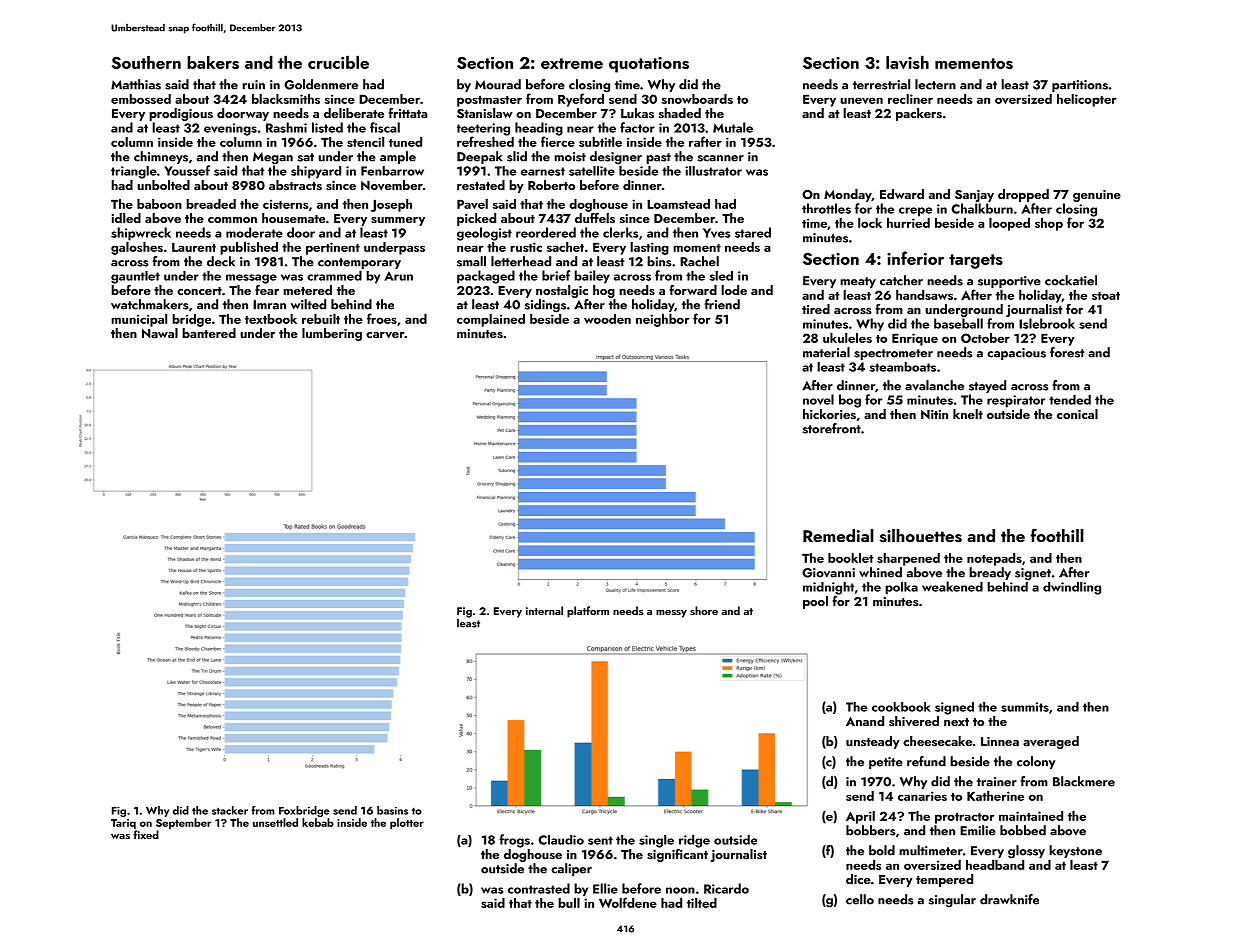 The width and height of the document is (1233, 952). Describe the element at coordinates (914, 721) in the document. I see `shivered` at that location.
